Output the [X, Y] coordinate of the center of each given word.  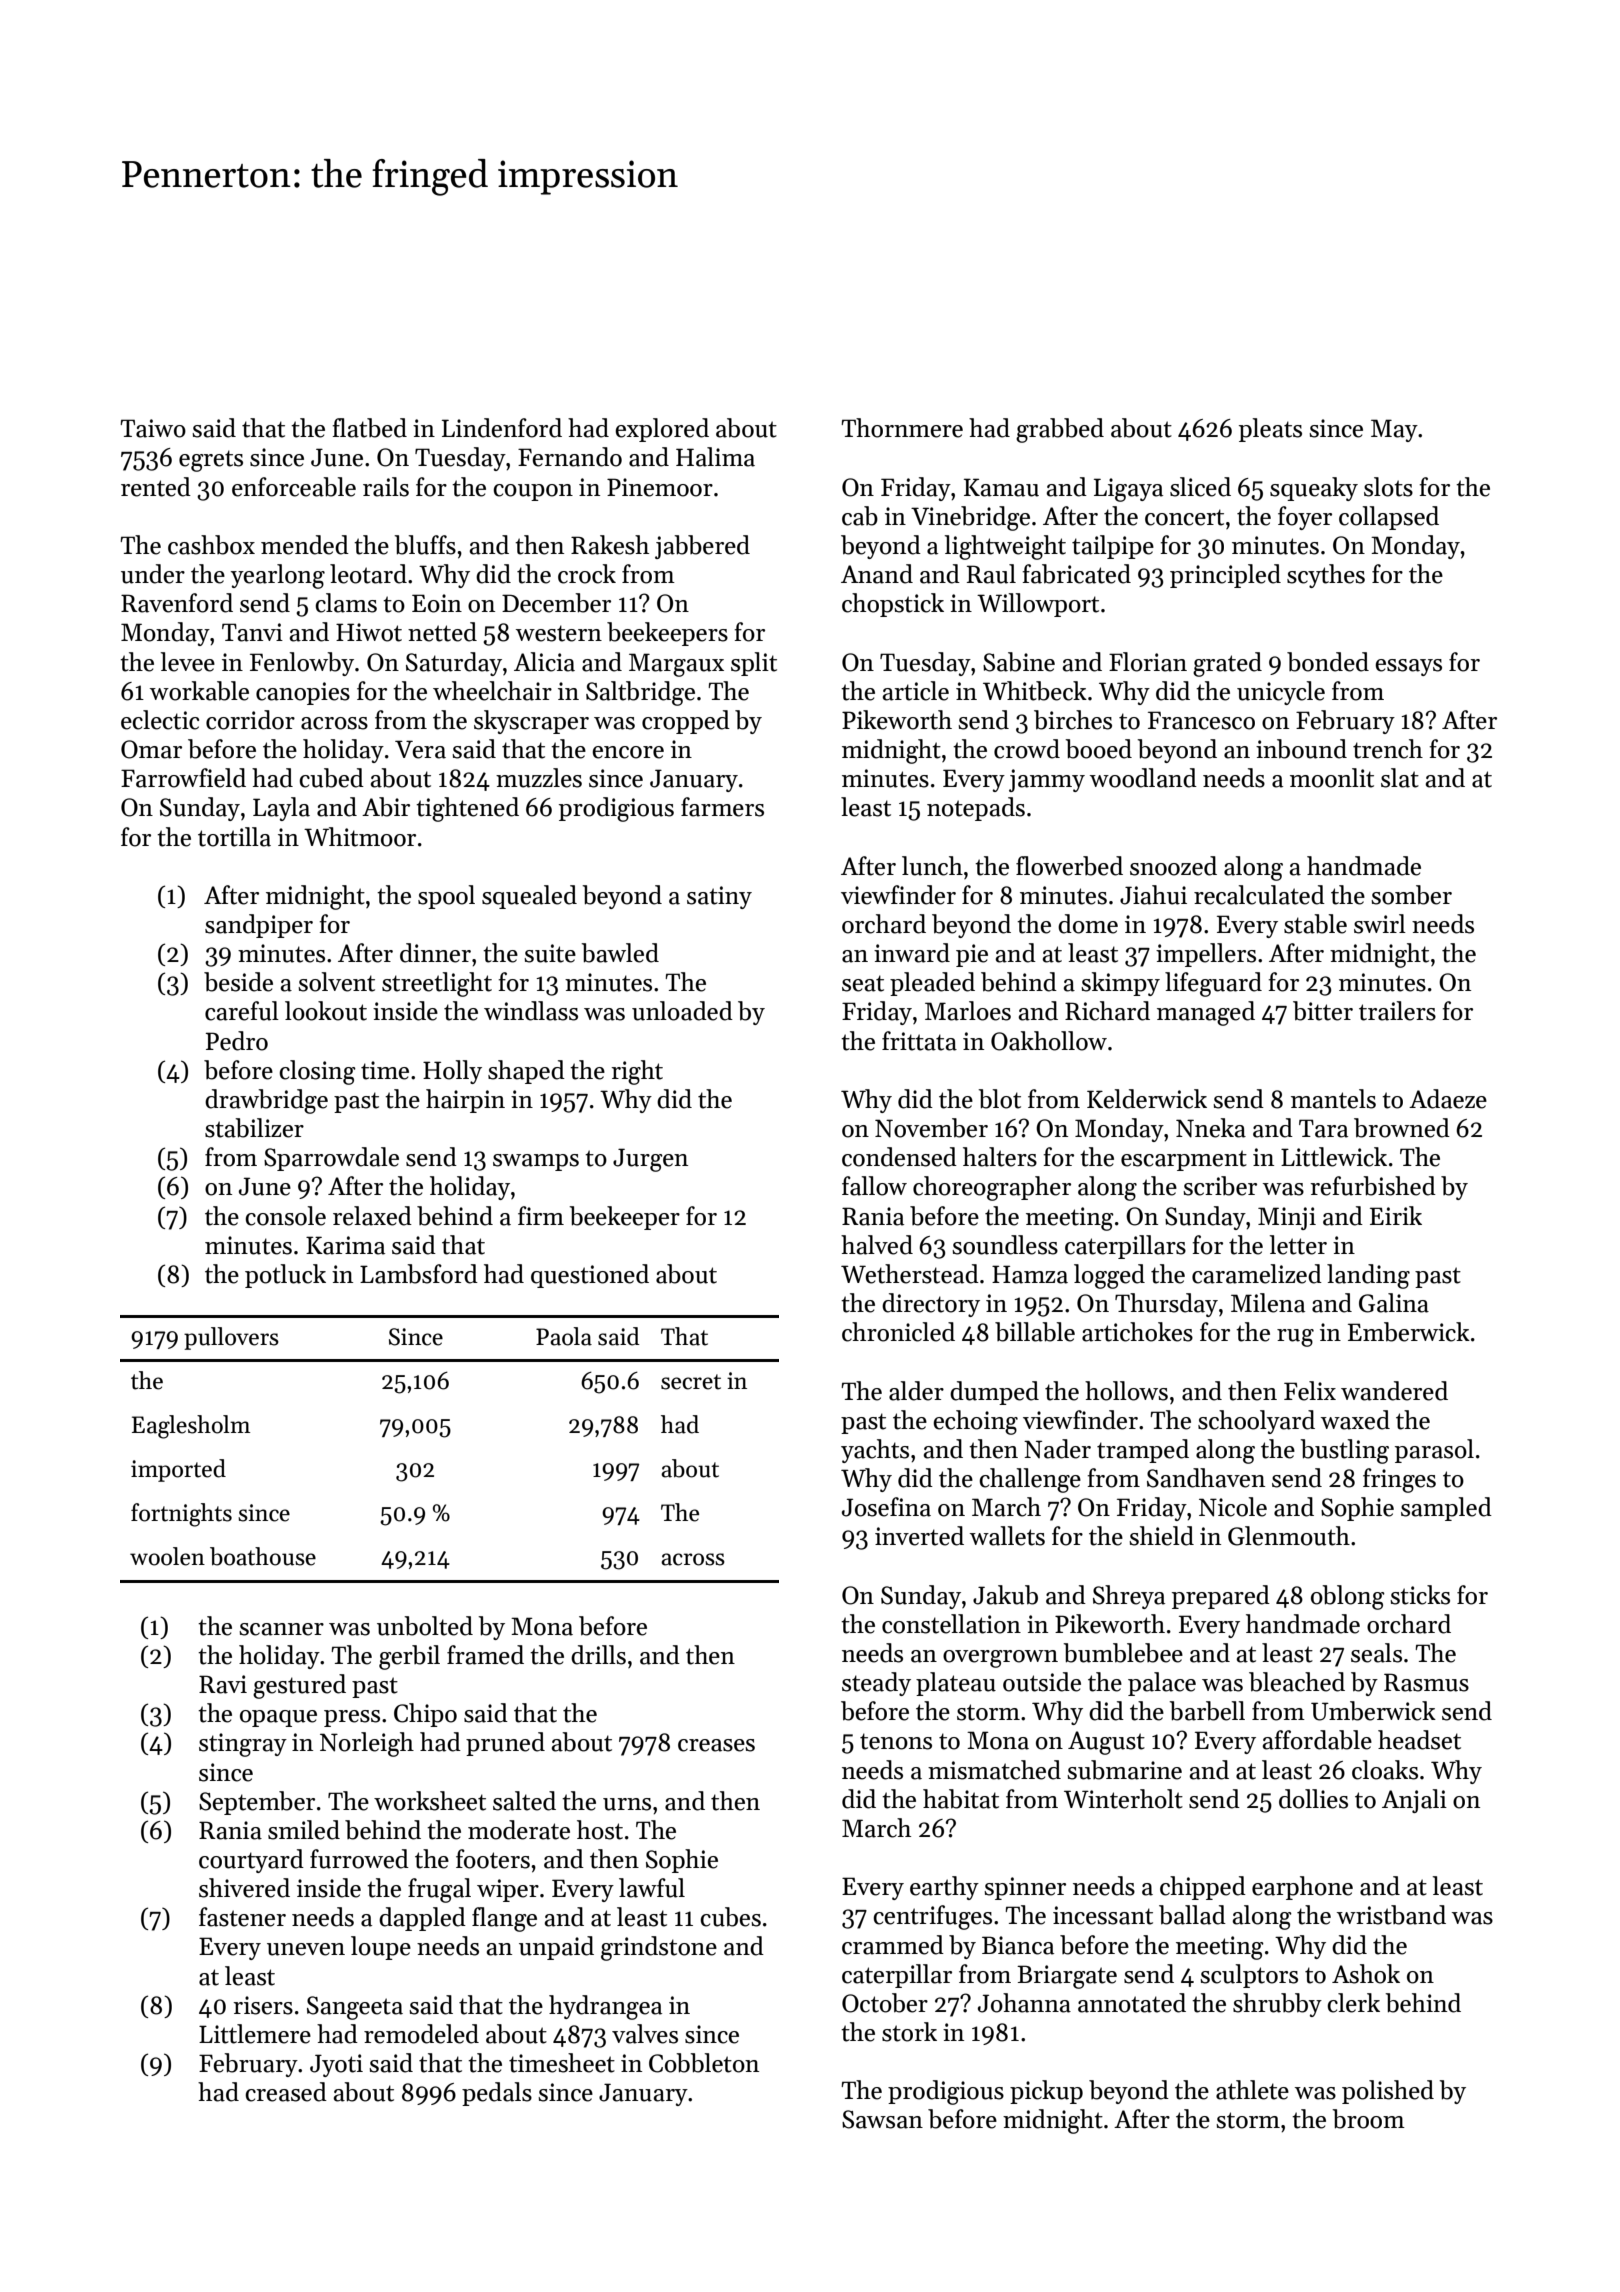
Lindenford [502, 428]
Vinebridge [970, 518]
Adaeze [1448, 1099]
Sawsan [882, 2119]
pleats [1270, 430]
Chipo [425, 1715]
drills [598, 1655]
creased [286, 2092]
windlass [531, 1011]
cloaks [1385, 1770]
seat [863, 983]
